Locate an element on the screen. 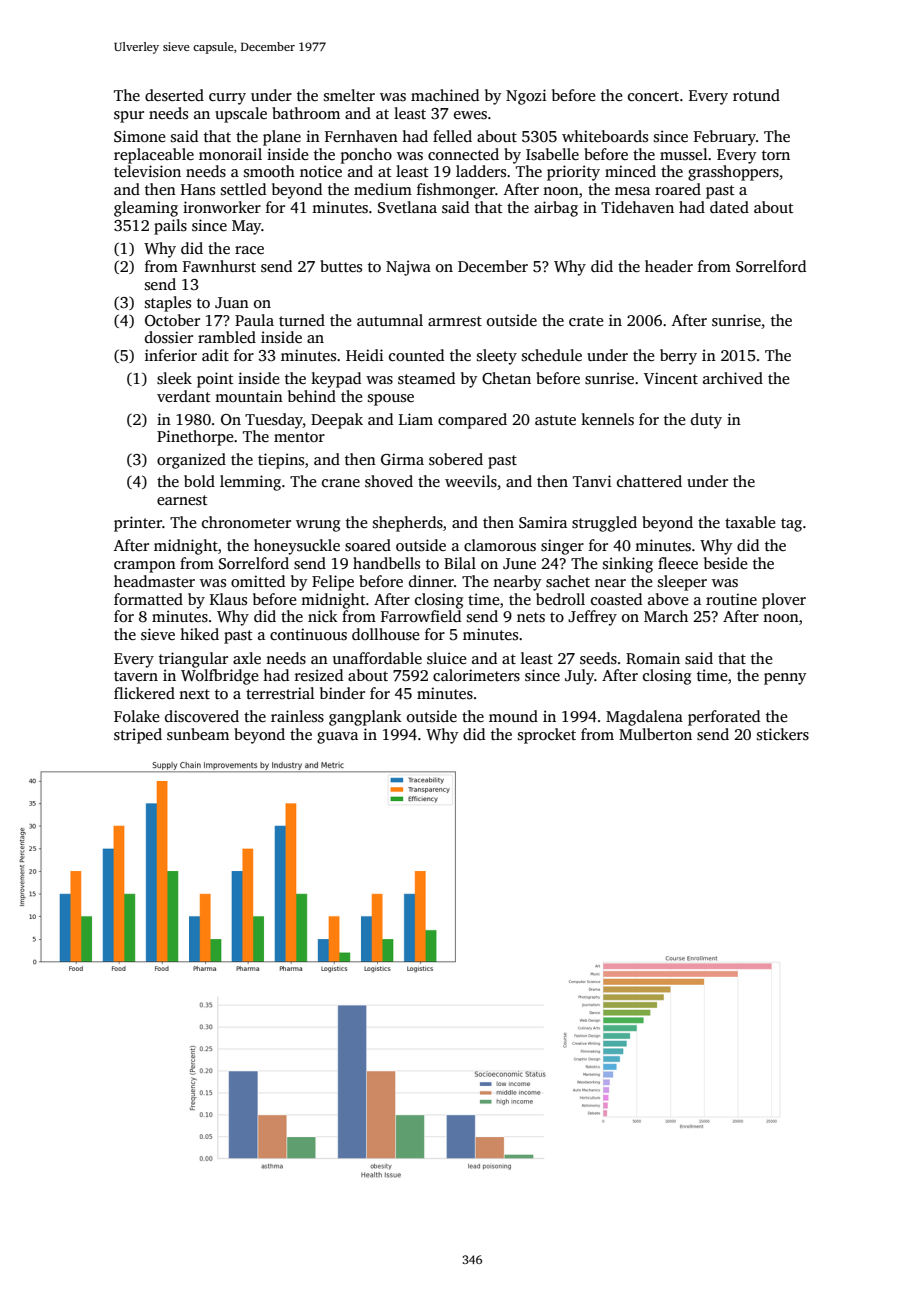 The width and height of the screenshot is (924, 1308). penny is located at coordinates (785, 679).
